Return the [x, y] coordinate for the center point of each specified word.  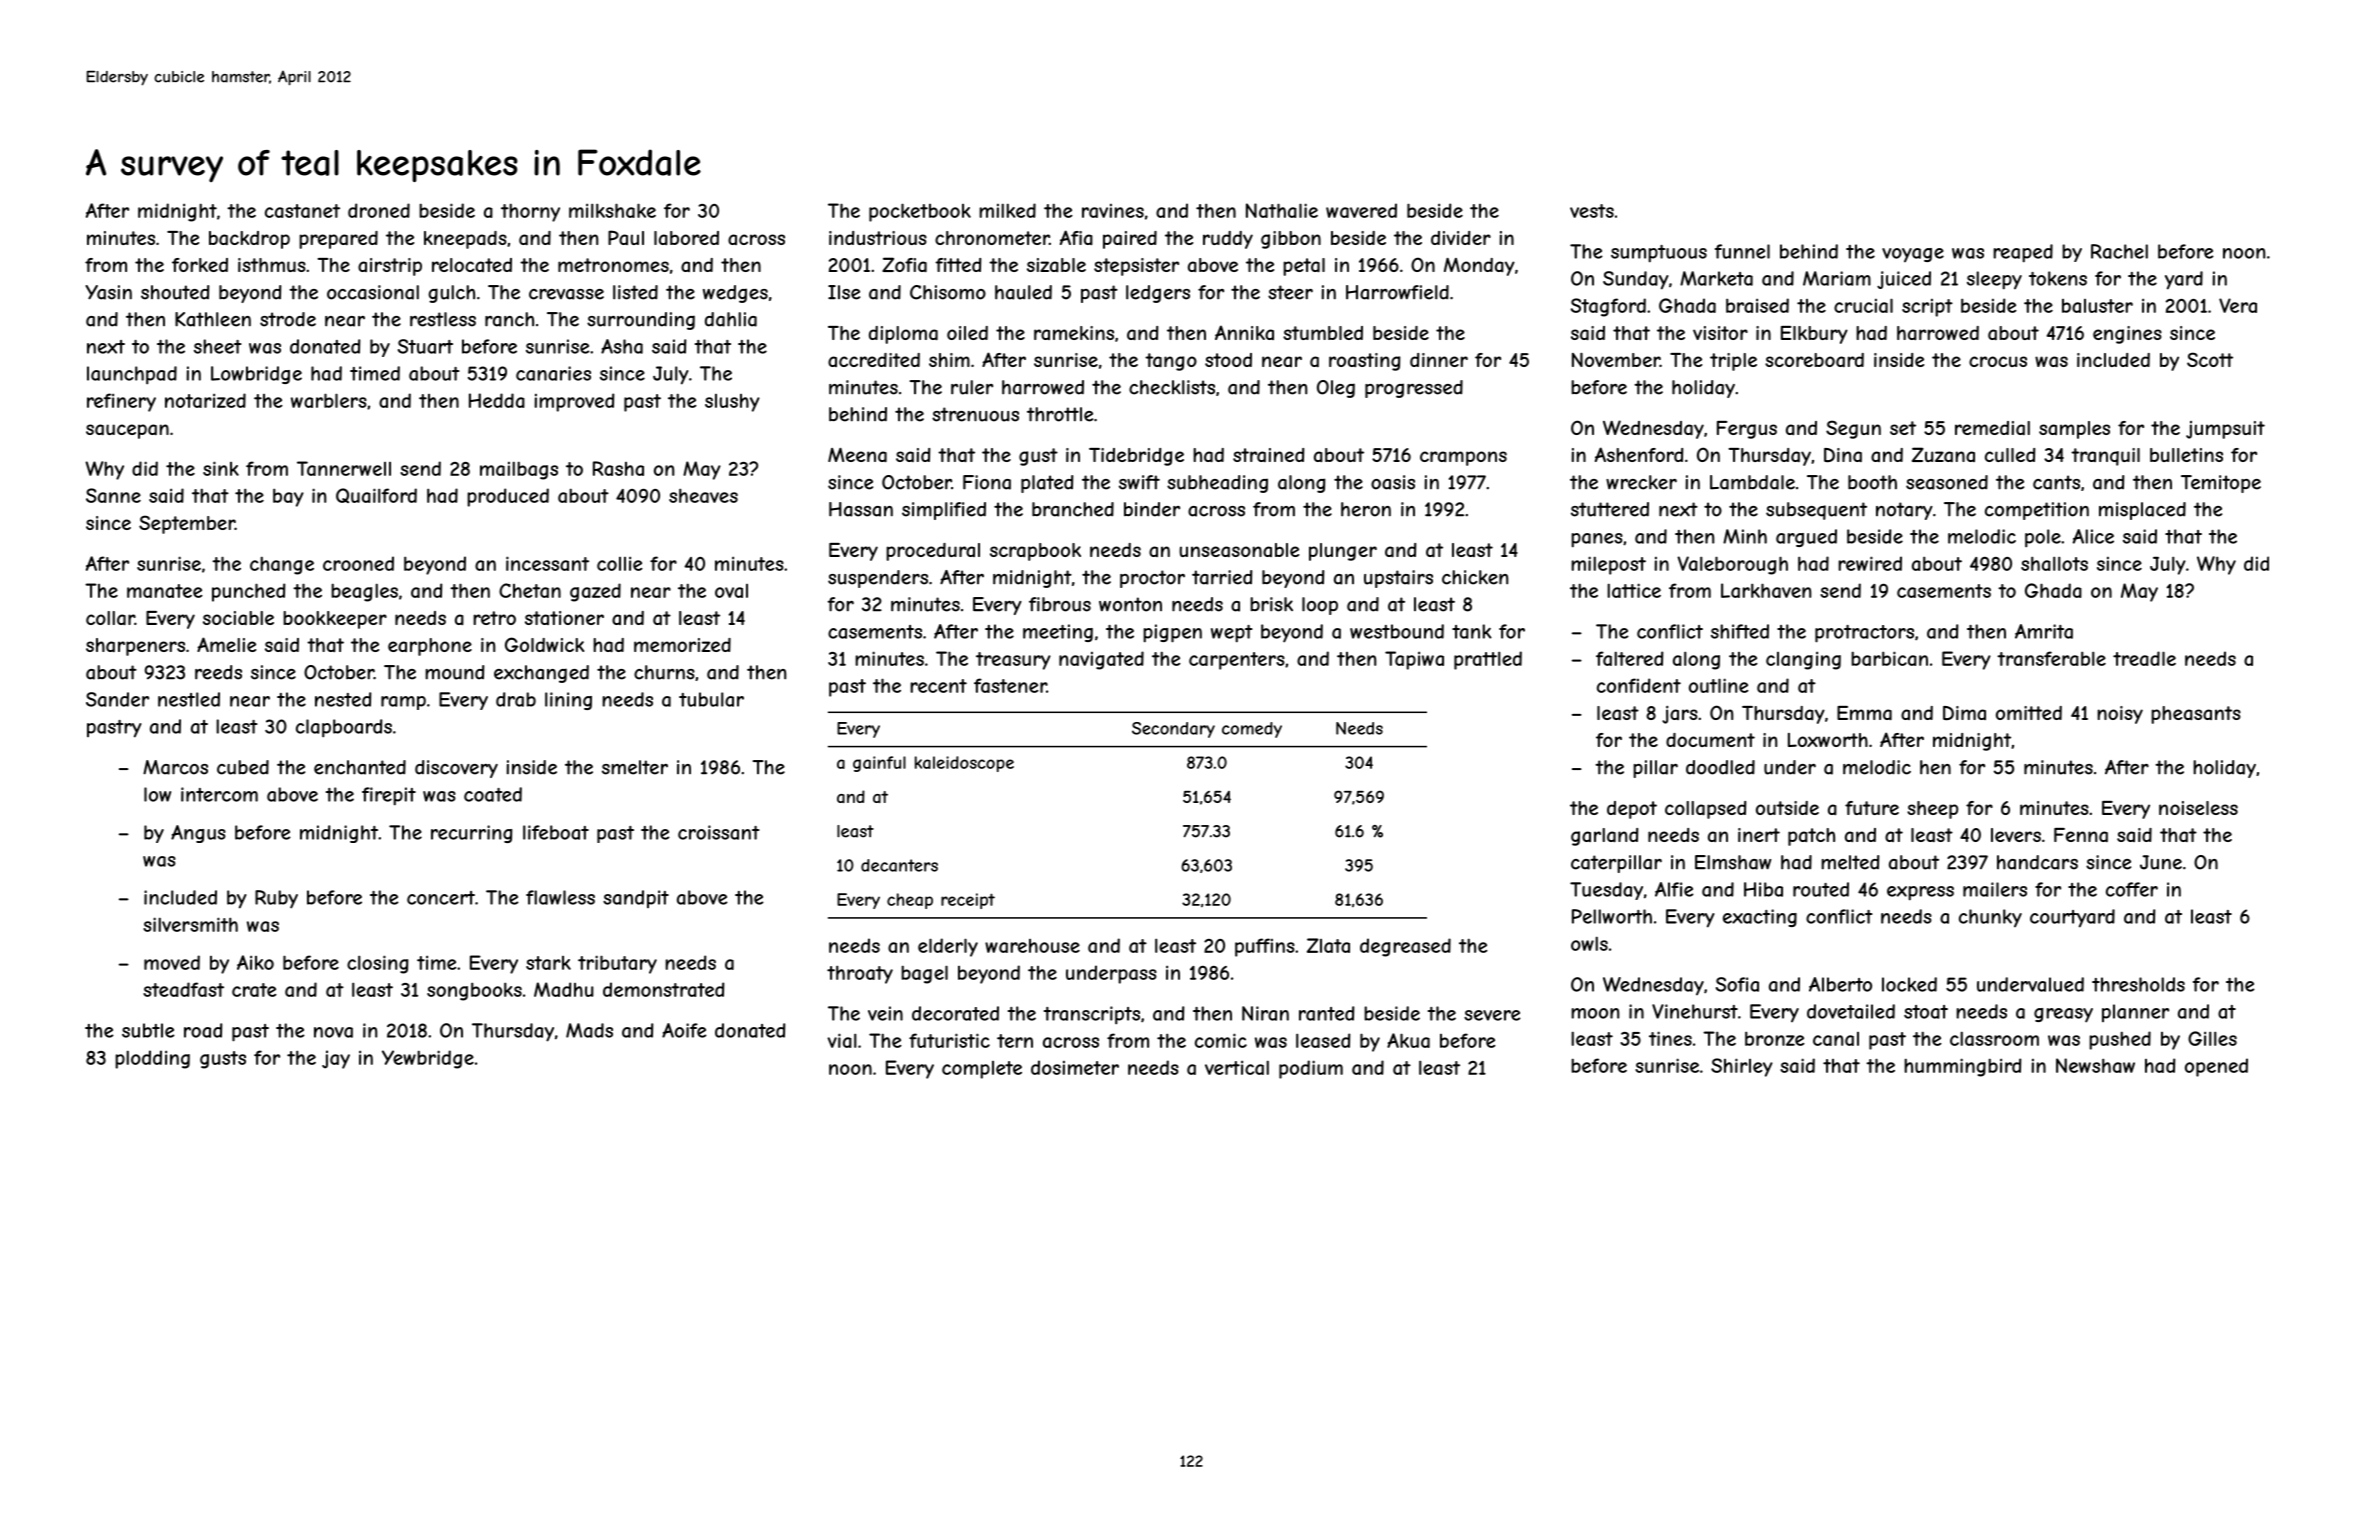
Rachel [2119, 251]
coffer [2132, 889]
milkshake [612, 210]
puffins [1265, 947]
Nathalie [1282, 210]
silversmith [190, 924]
